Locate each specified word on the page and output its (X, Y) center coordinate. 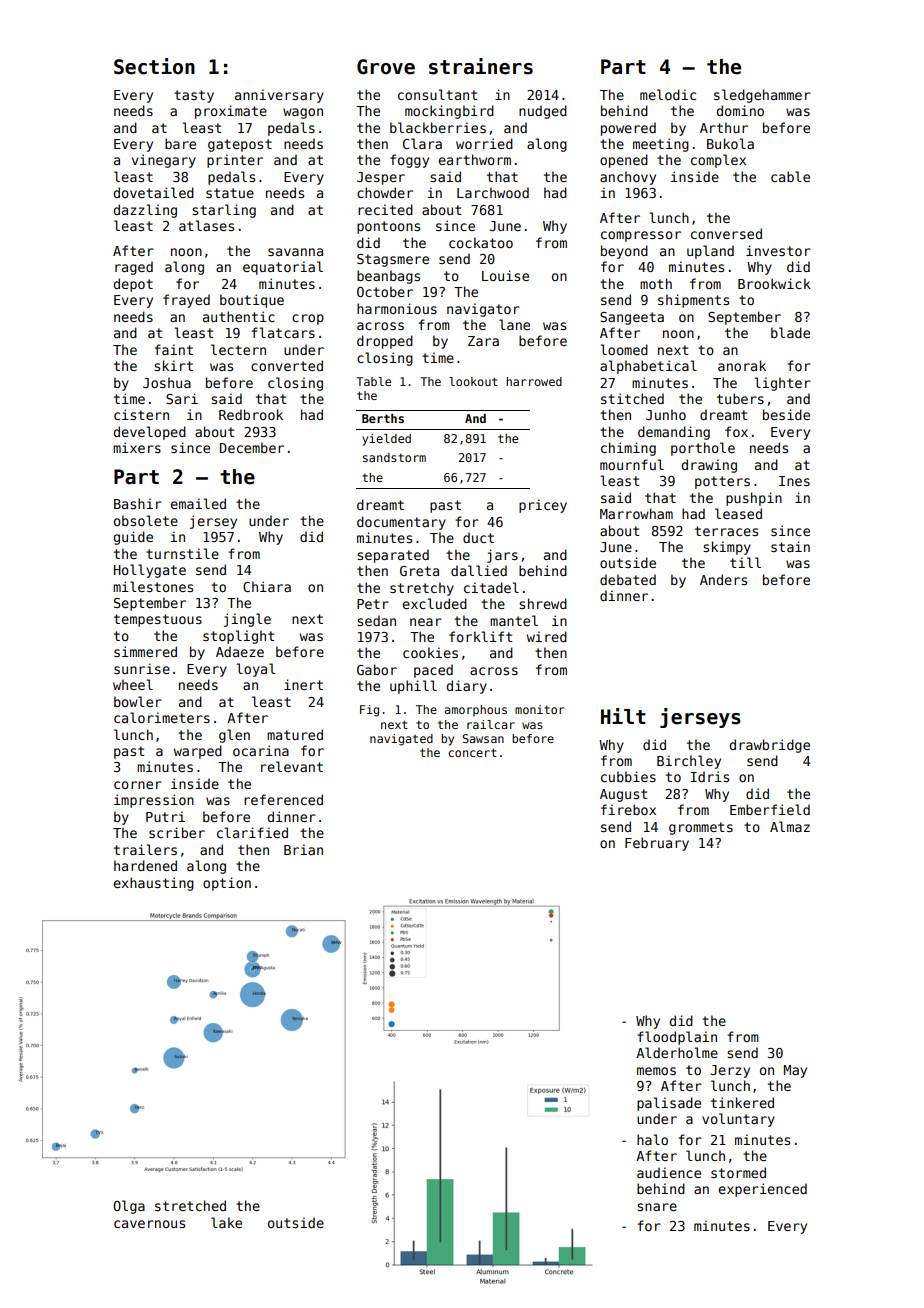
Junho (666, 414)
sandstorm (394, 457)
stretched (190, 1205)
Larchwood (493, 192)
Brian (303, 849)
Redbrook (251, 414)
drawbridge (769, 746)
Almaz (790, 826)
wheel (133, 684)
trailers (145, 849)
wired (547, 636)
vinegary (164, 161)
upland (710, 252)
